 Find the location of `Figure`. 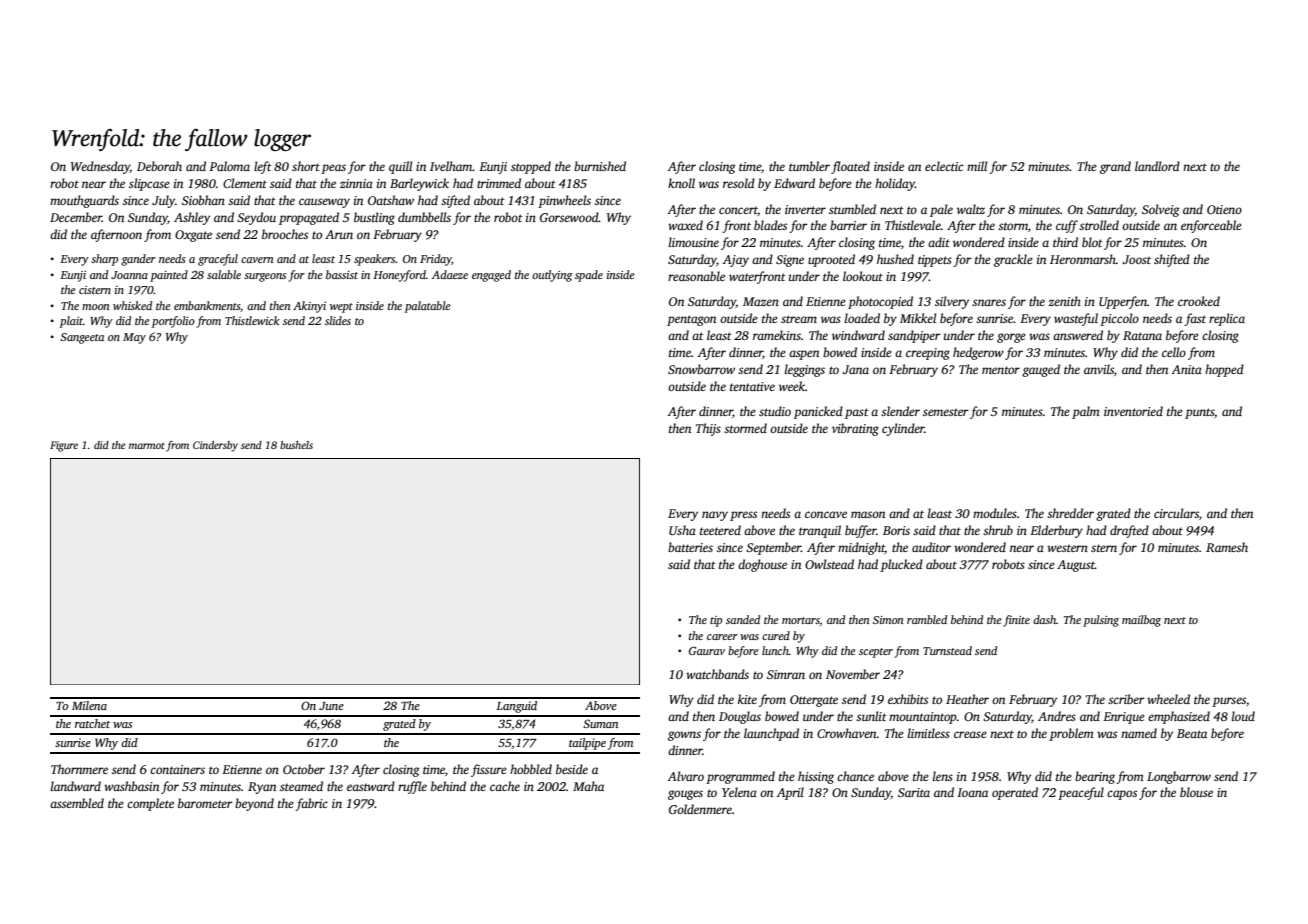

Figure is located at coordinates (64, 446).
